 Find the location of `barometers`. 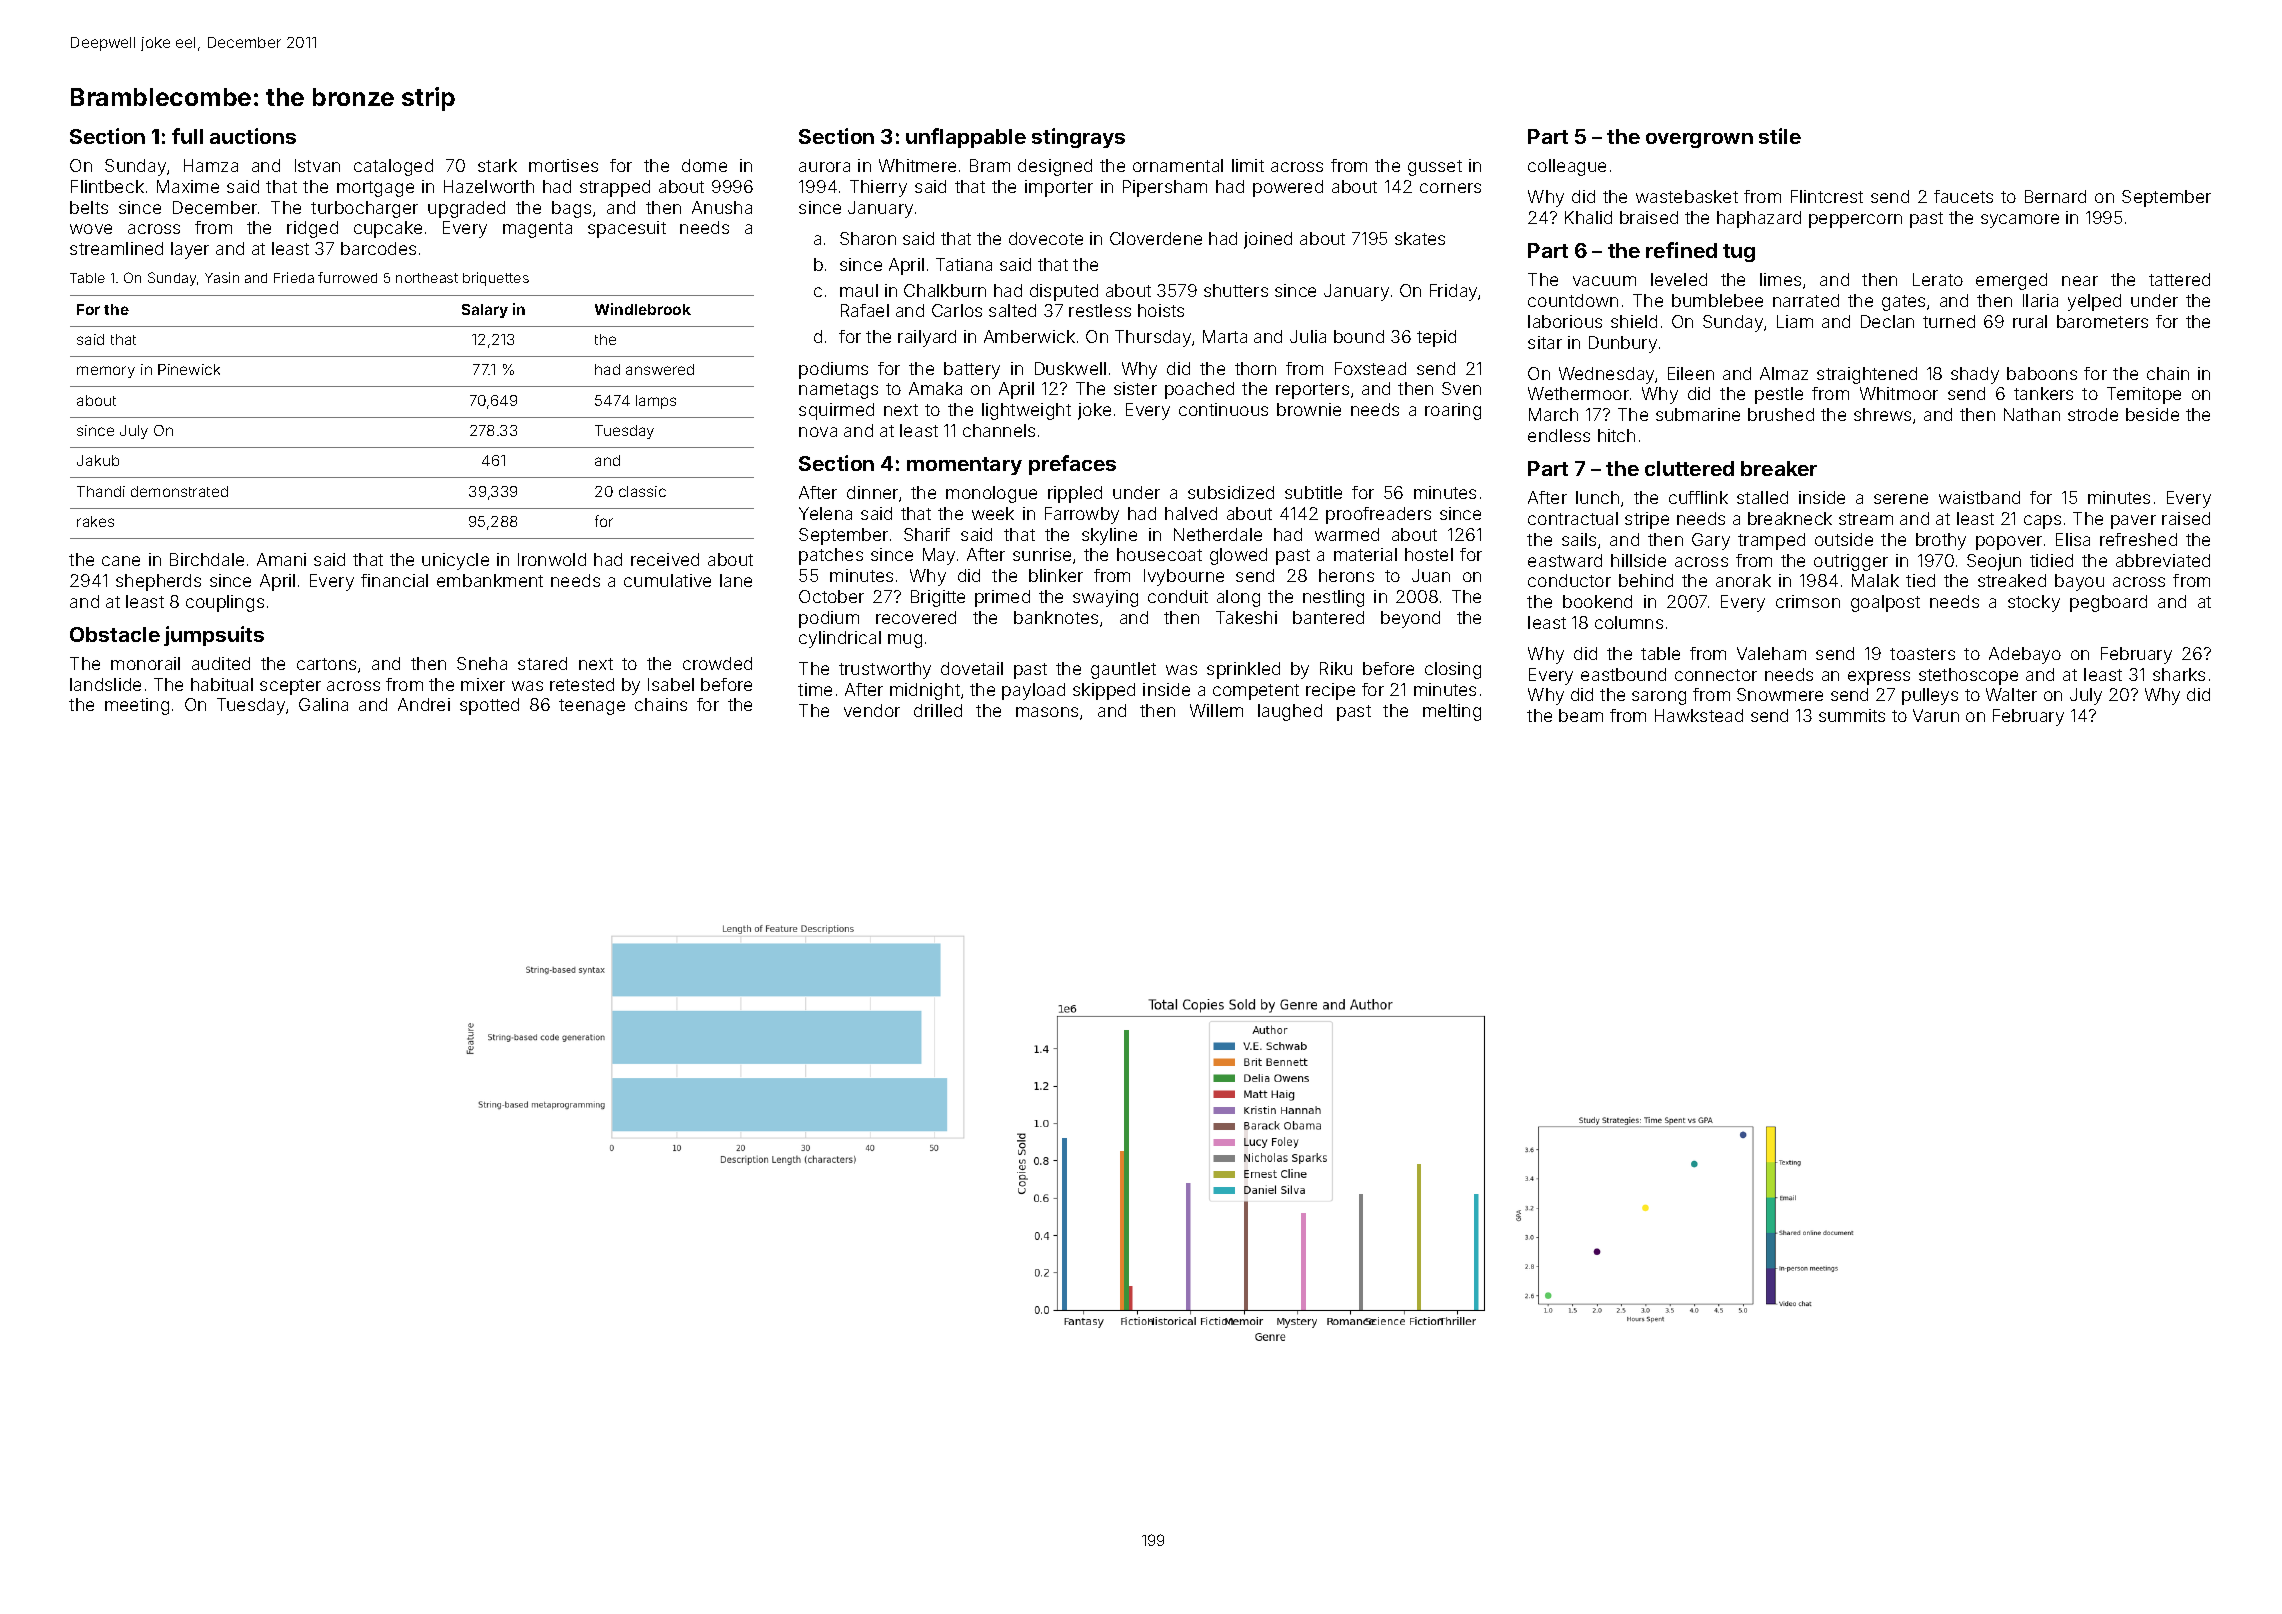

barometers is located at coordinates (2102, 321).
